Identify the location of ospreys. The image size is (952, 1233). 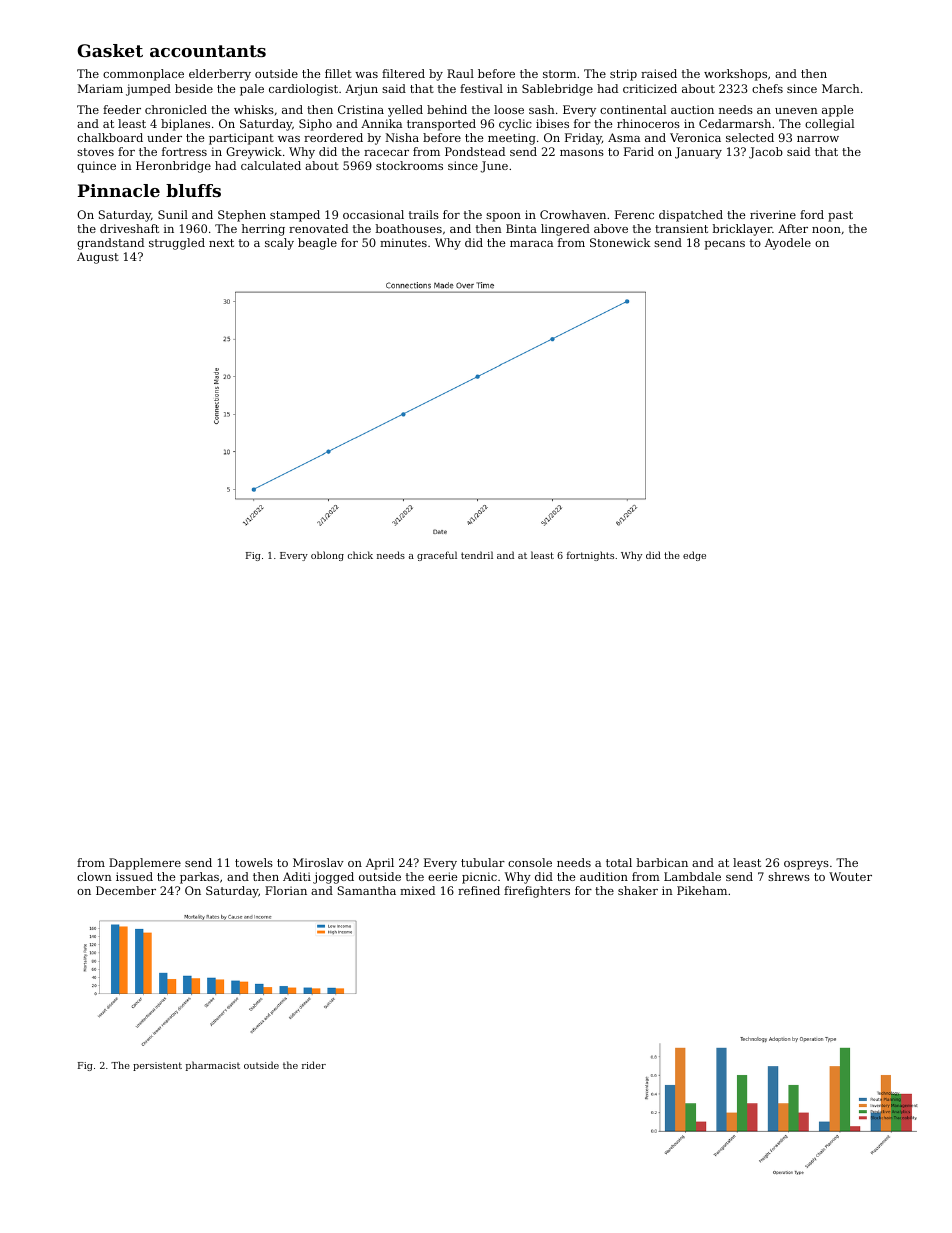
(806, 865).
